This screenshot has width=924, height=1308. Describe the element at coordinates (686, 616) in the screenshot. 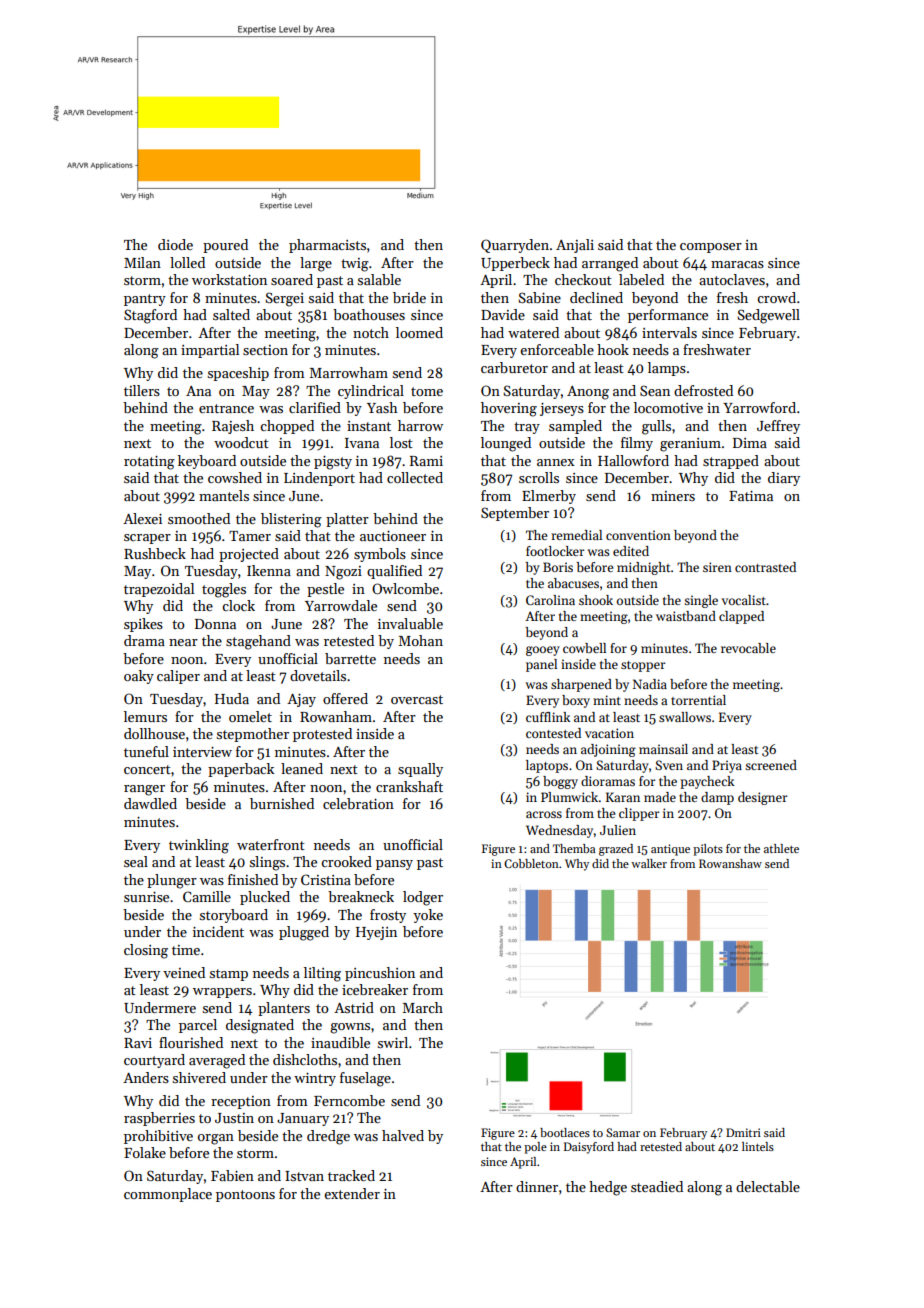

I see `waistband` at that location.
